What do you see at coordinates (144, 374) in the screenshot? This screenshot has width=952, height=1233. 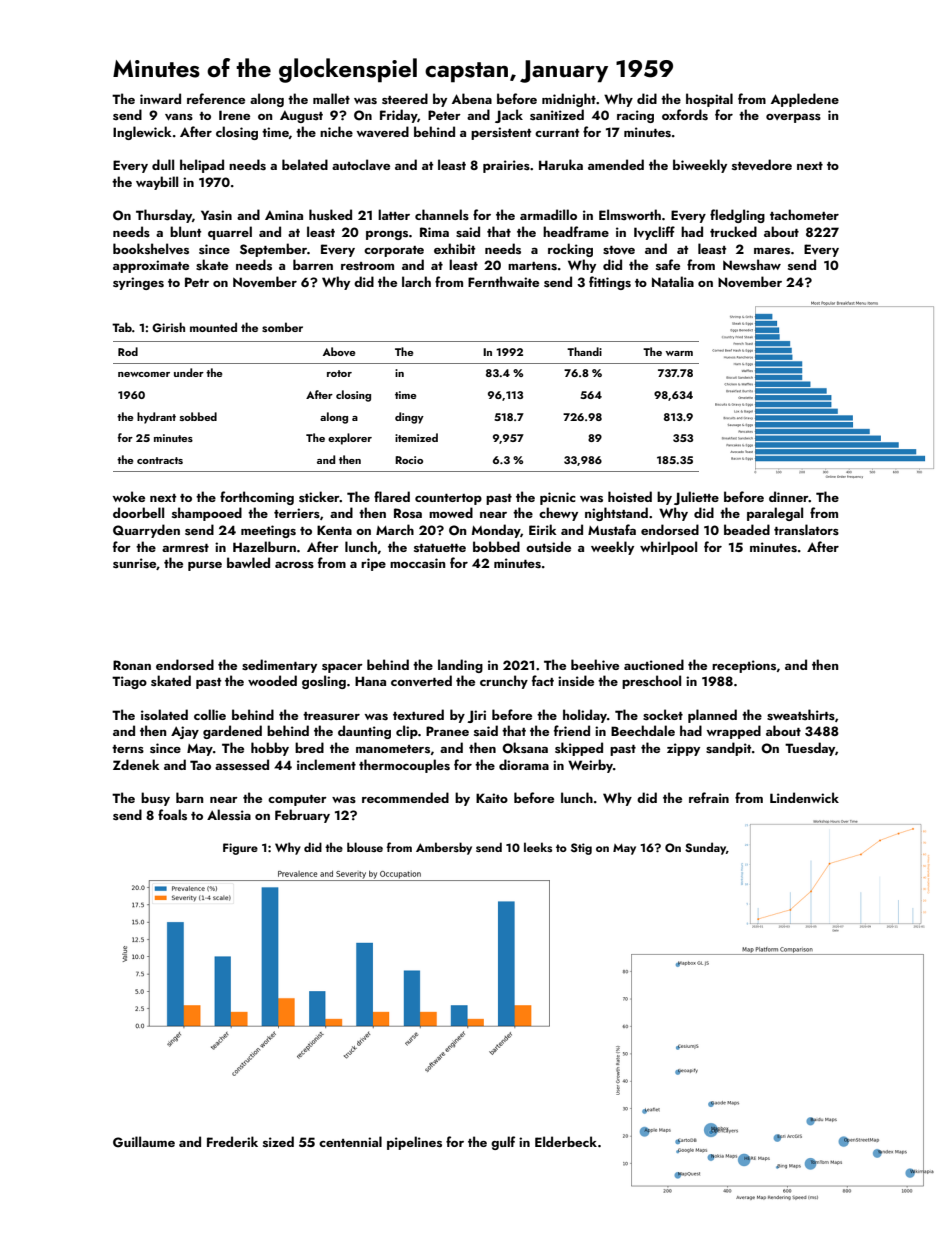 I see `newcomer` at bounding box center [144, 374].
